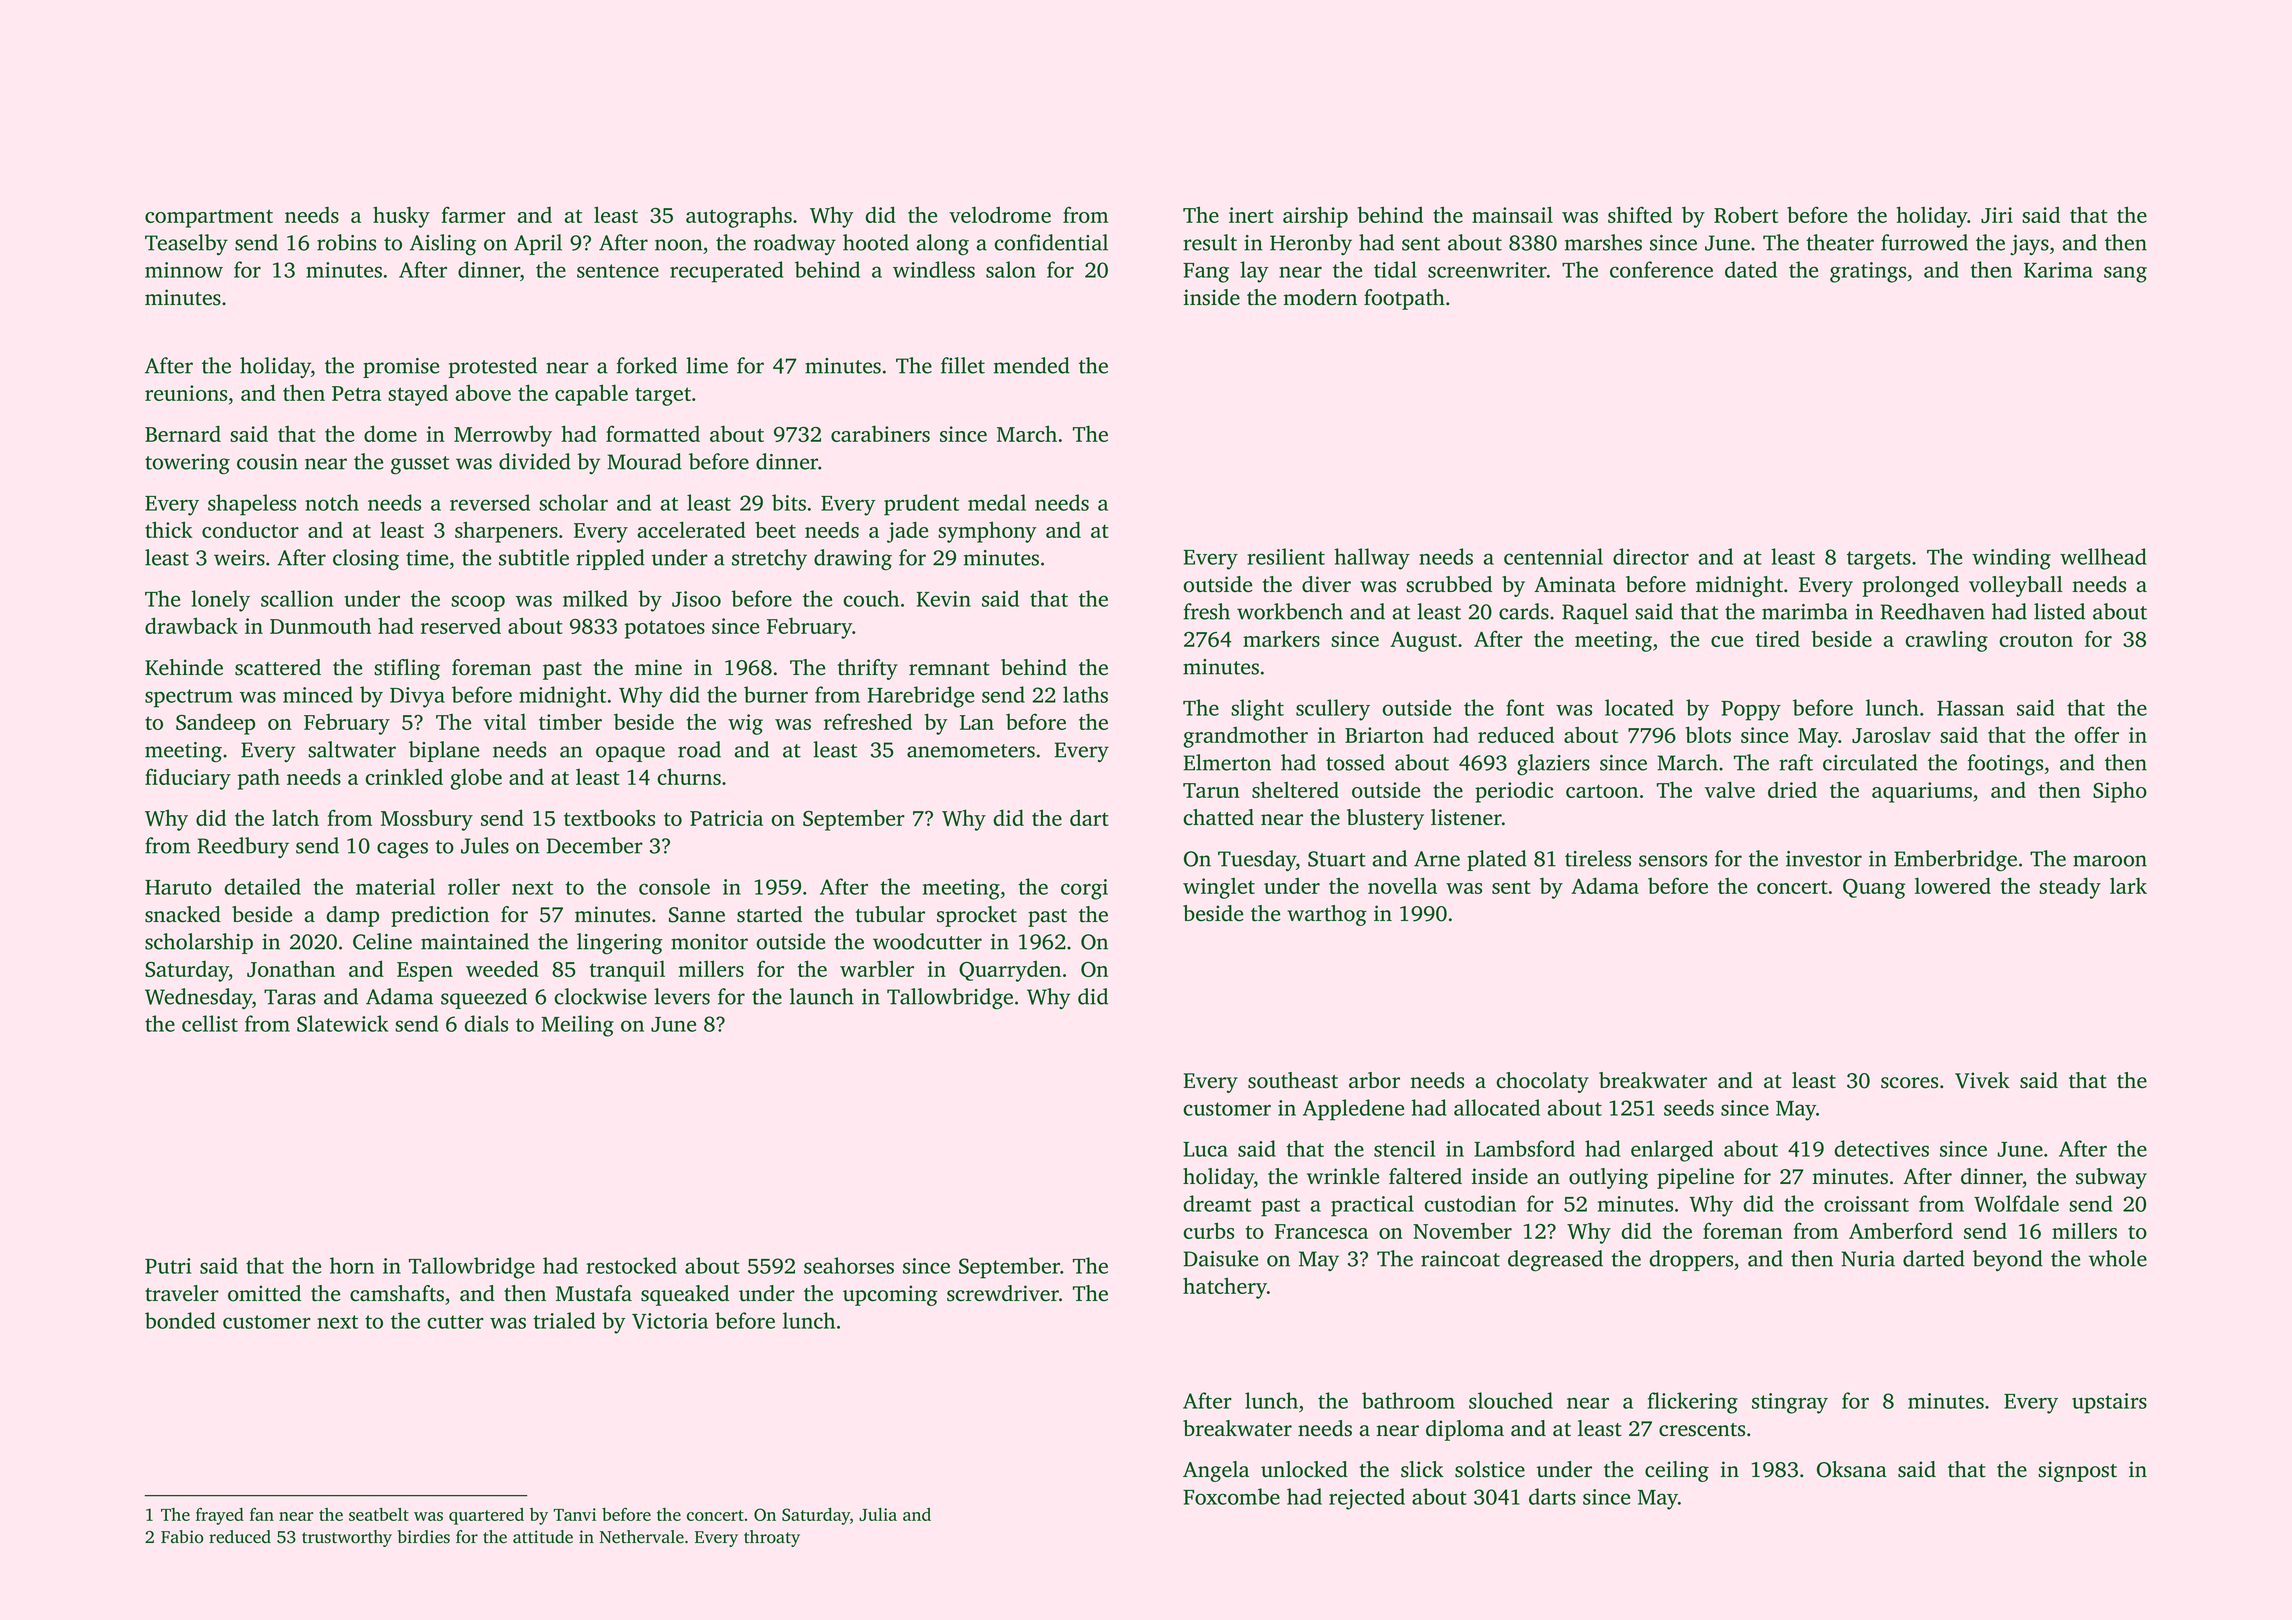 This document has width=2292, height=1620. What do you see at coordinates (186, 393) in the document?
I see `reunions` at bounding box center [186, 393].
